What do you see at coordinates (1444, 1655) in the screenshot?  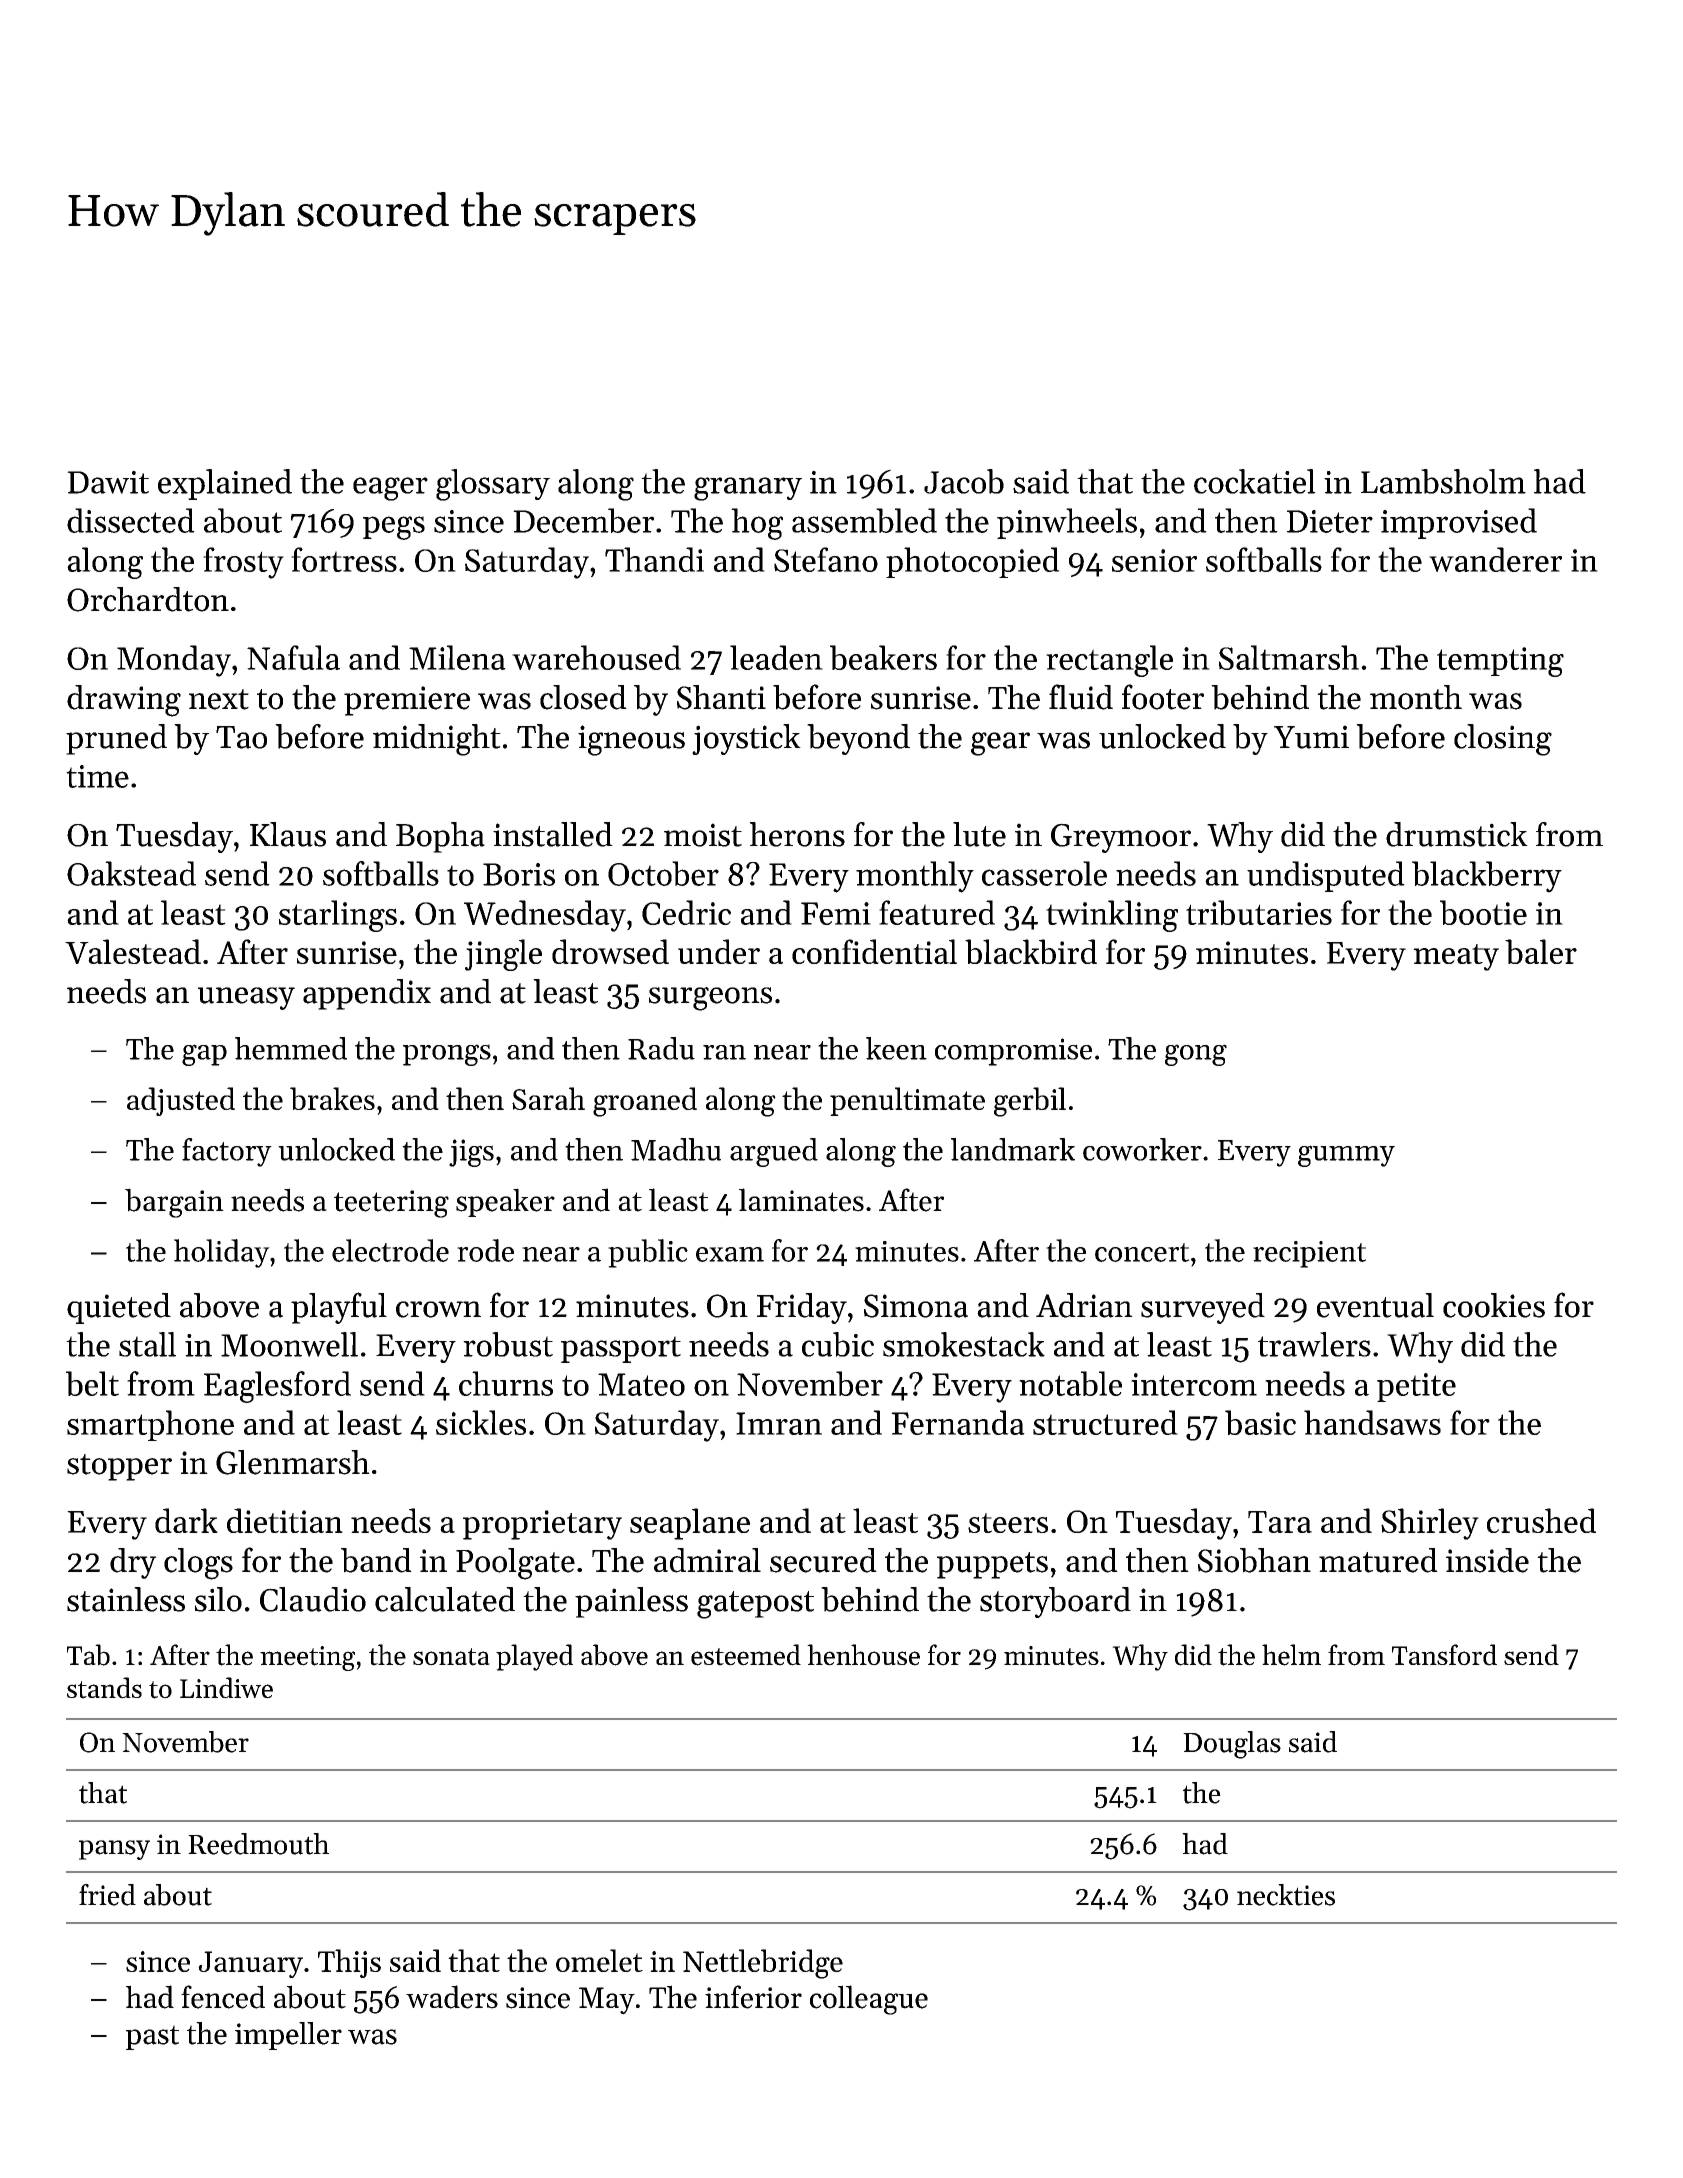 I see `Tansford` at bounding box center [1444, 1655].
